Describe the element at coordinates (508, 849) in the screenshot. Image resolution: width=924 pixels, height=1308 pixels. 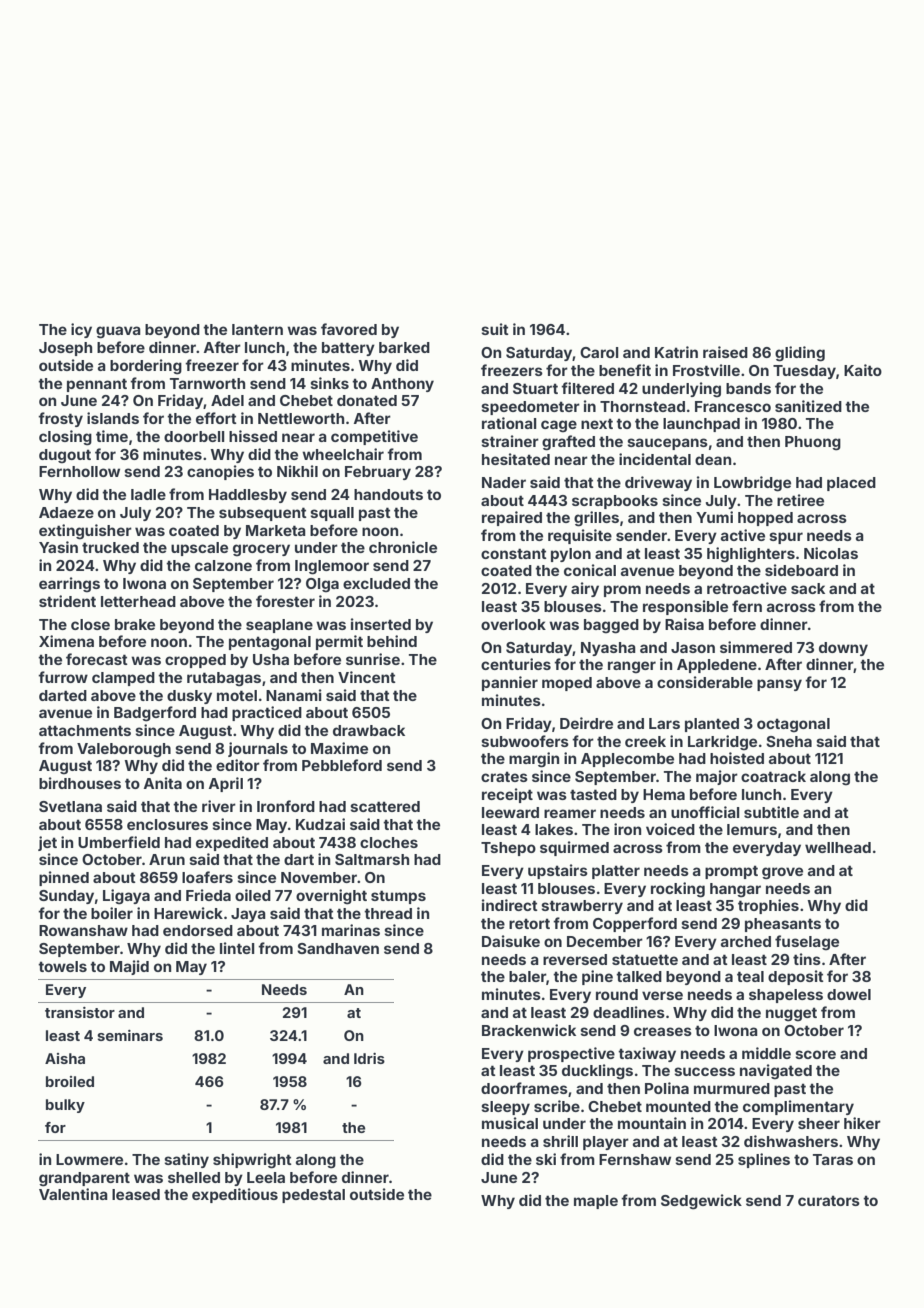
I see `Tshepo` at that location.
